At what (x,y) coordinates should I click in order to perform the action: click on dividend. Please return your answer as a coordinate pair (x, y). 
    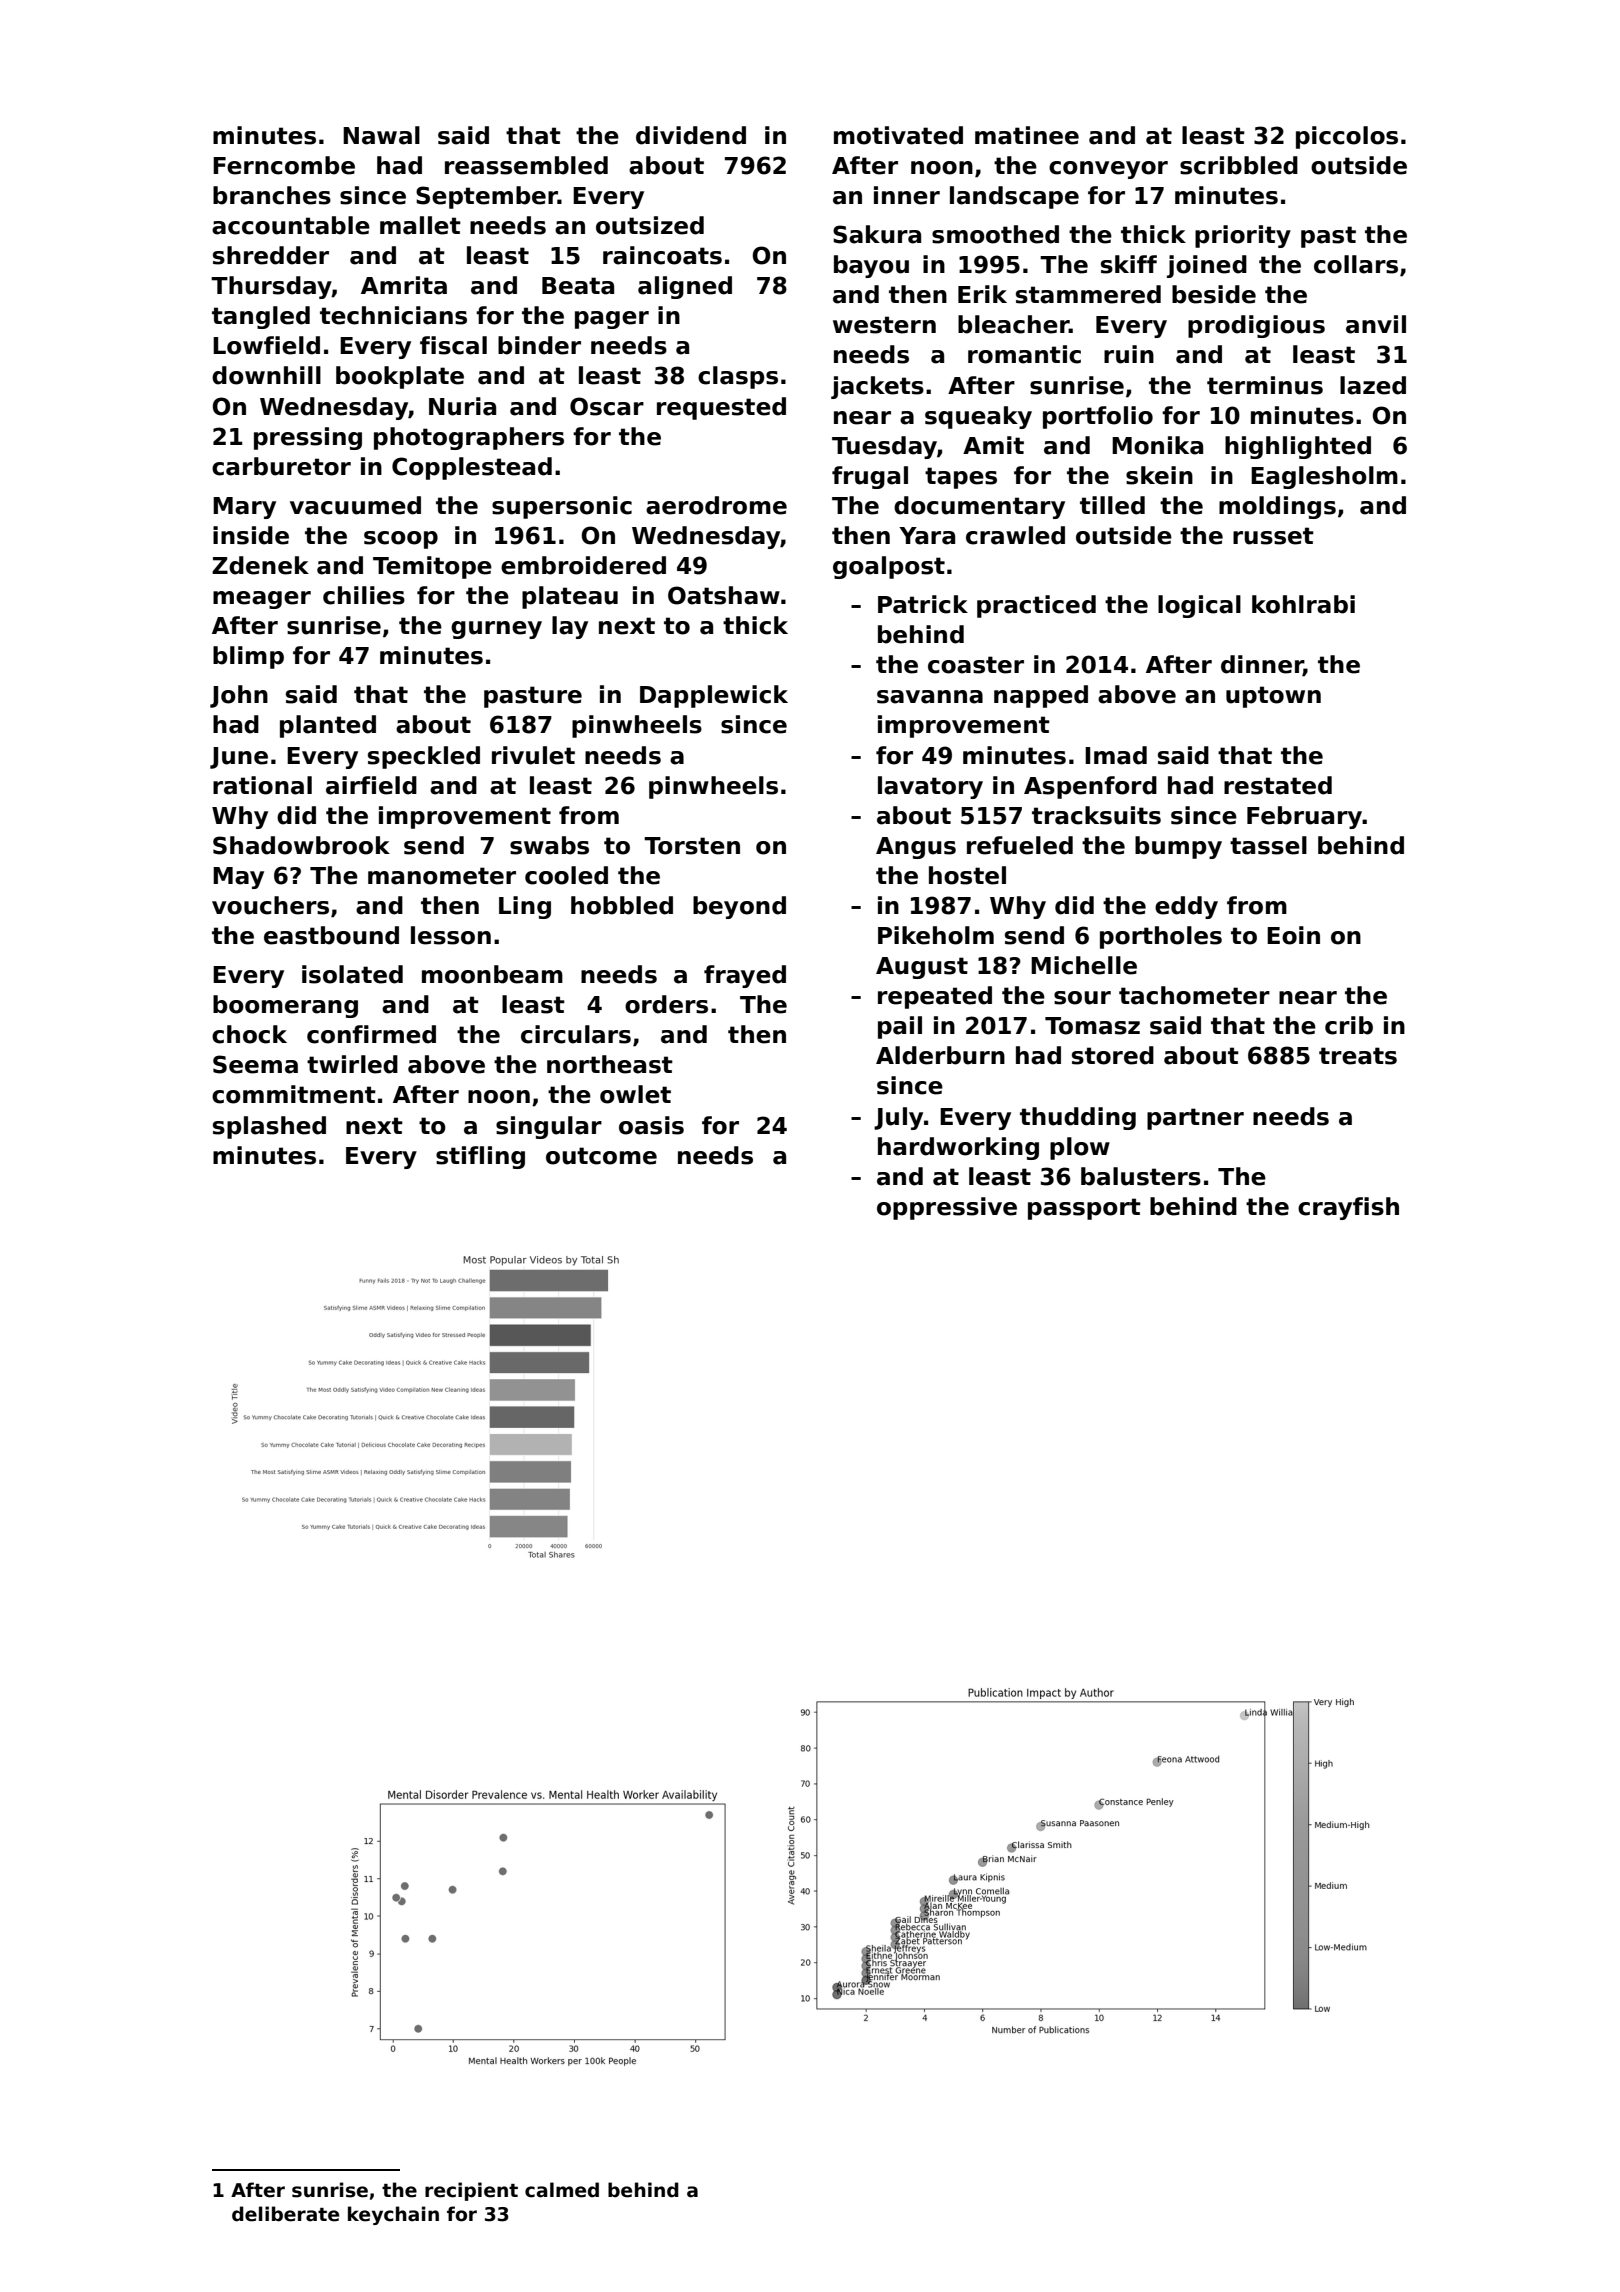
    Looking at the image, I should click on (691, 135).
